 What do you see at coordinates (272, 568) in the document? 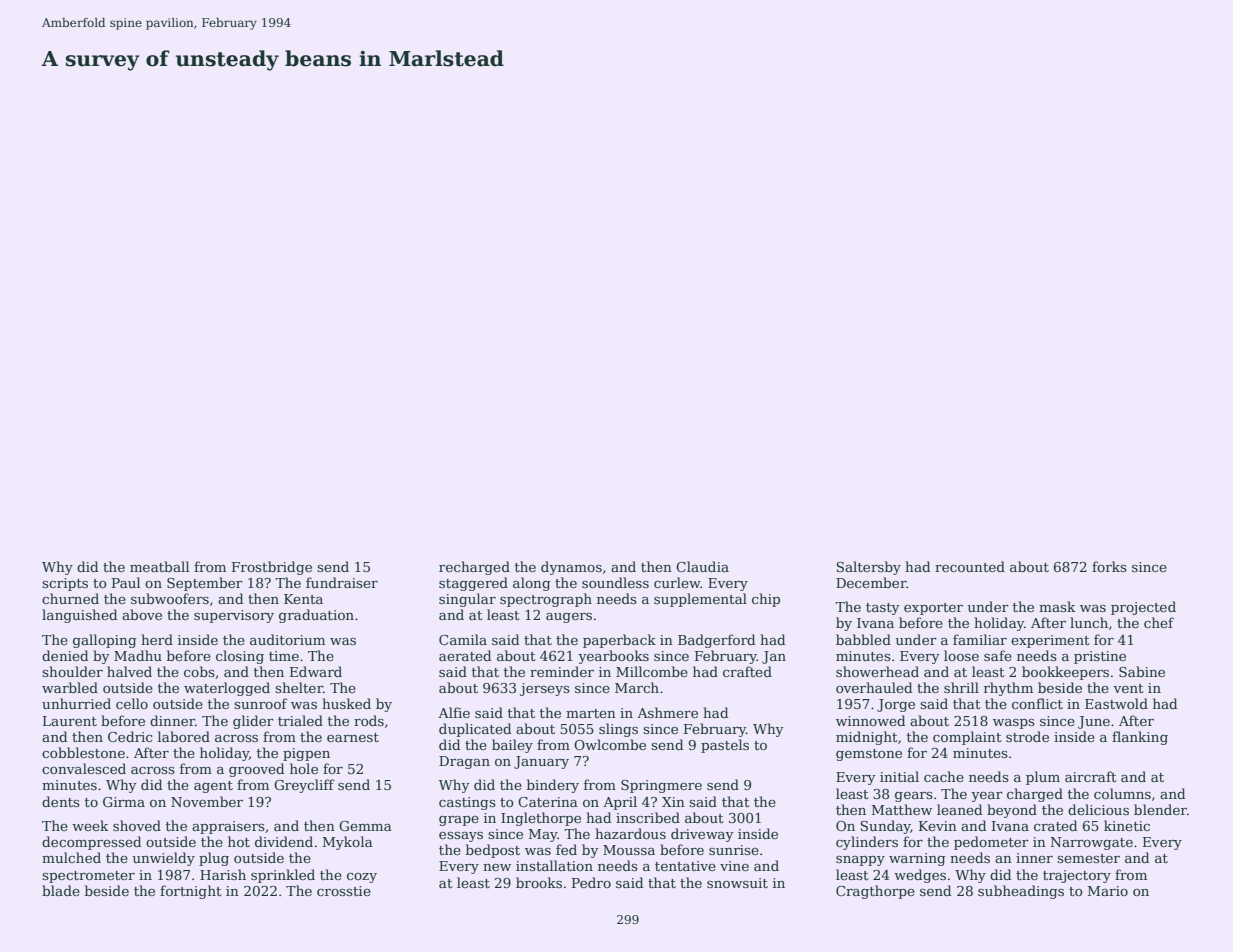
I see `Frostbridge` at bounding box center [272, 568].
